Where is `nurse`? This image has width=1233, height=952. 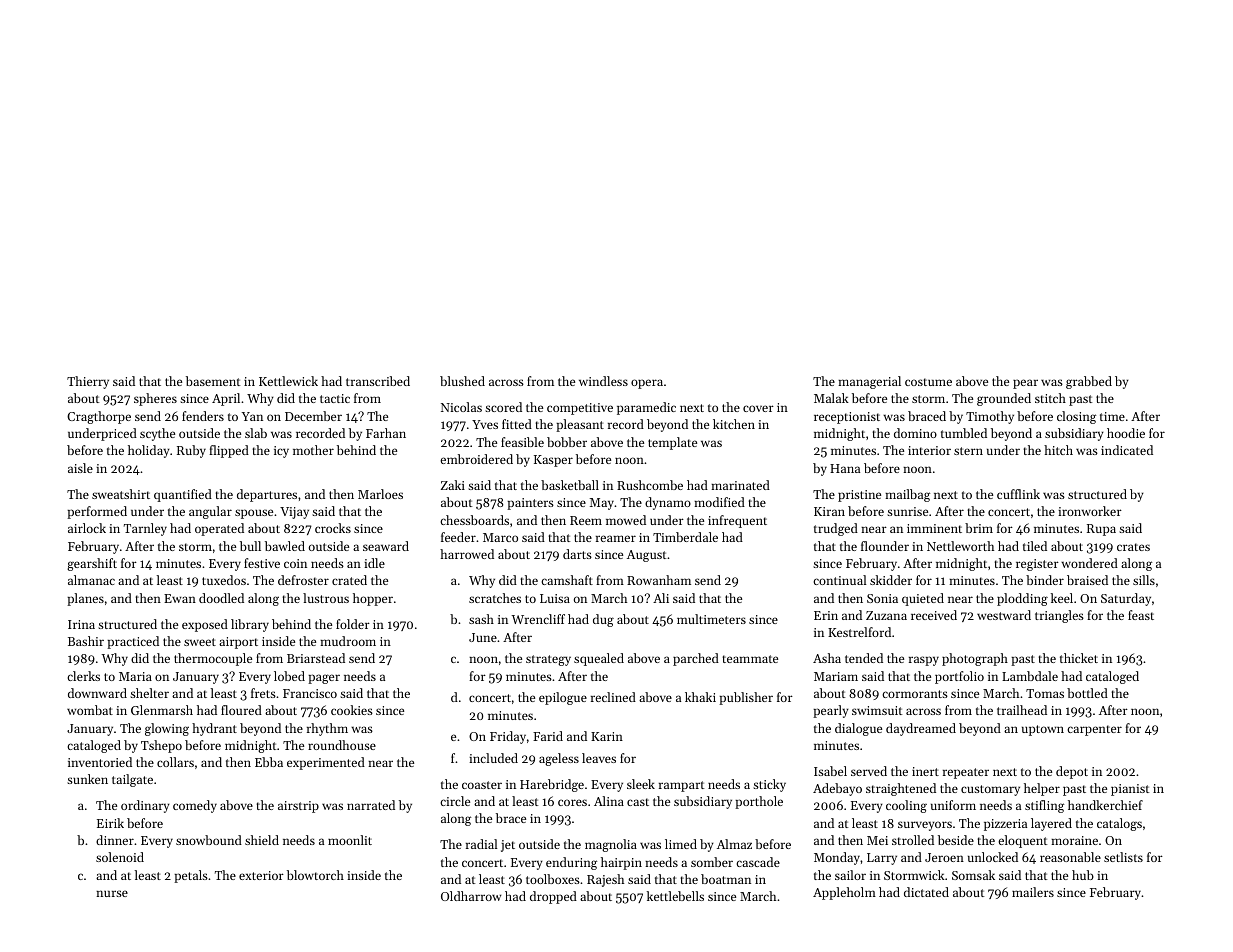 nurse is located at coordinates (112, 893).
